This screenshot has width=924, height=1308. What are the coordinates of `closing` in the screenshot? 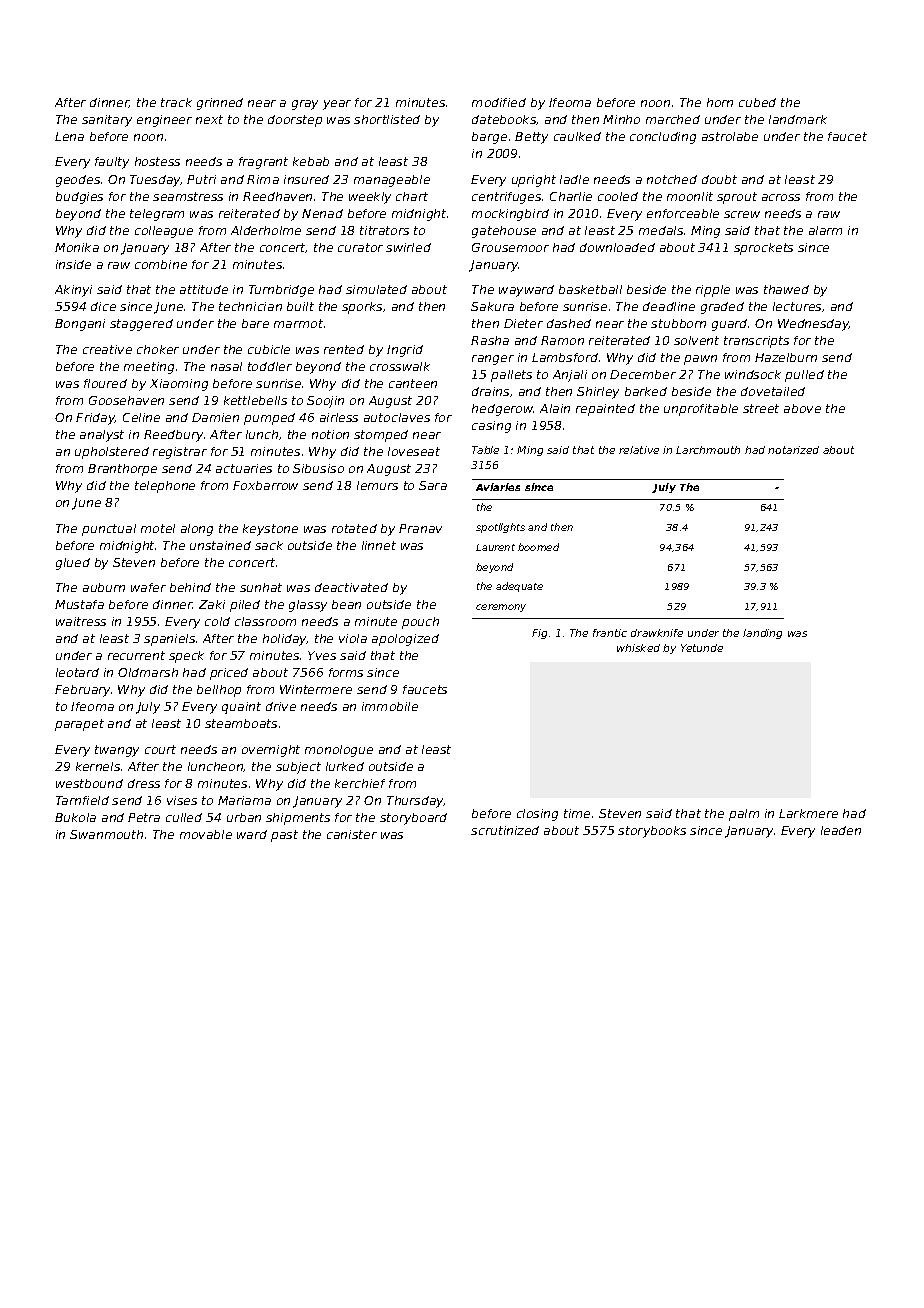 It's located at (537, 815).
